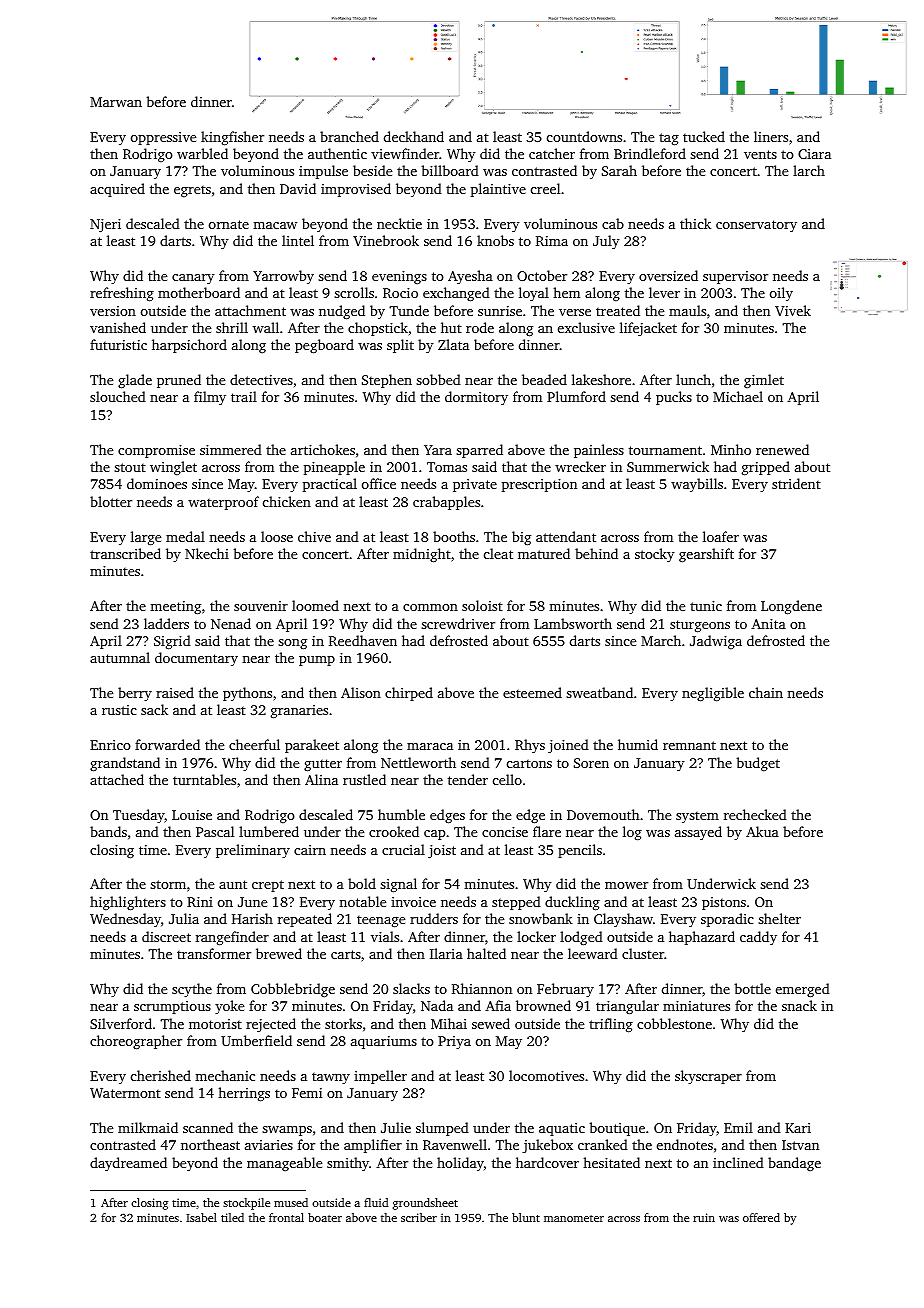  Describe the element at coordinates (116, 102) in the document. I see `Marwan` at that location.
